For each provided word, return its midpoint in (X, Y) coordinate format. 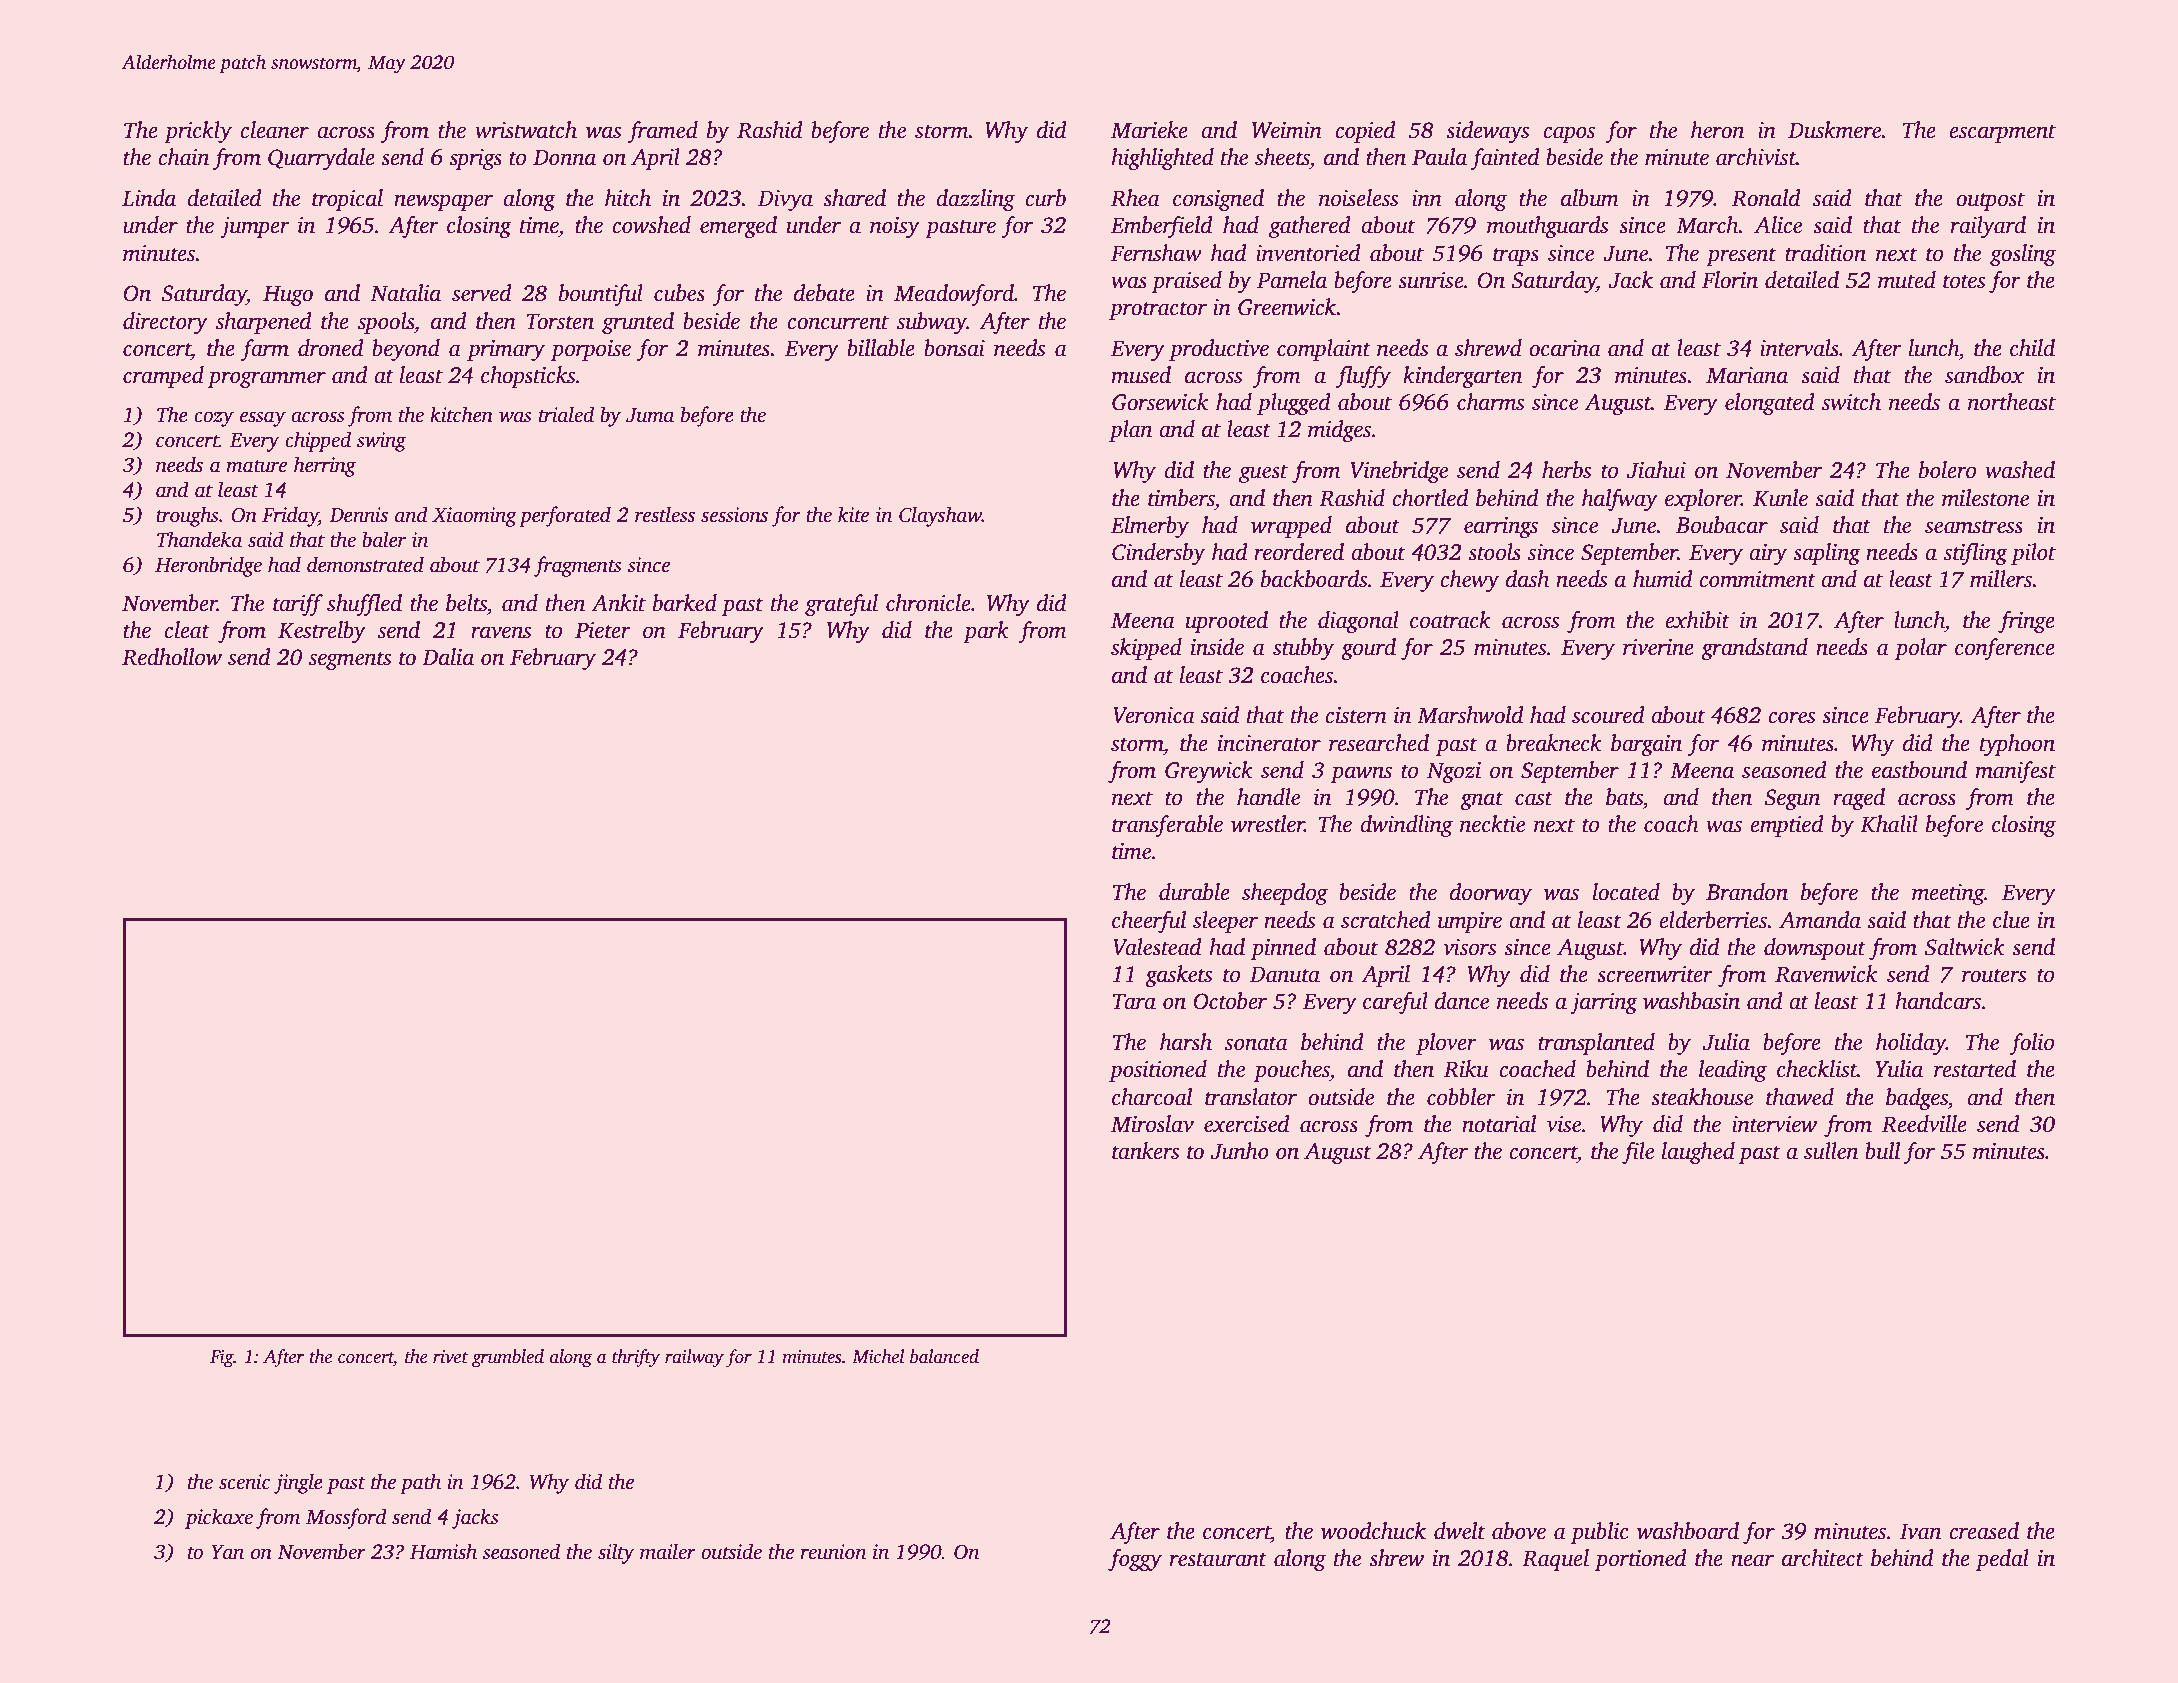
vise (1564, 1124)
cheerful (1149, 922)
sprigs (475, 159)
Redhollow (172, 657)
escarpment (2002, 133)
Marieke (1149, 130)
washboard (1688, 1531)
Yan (227, 1552)
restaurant (1218, 1559)
